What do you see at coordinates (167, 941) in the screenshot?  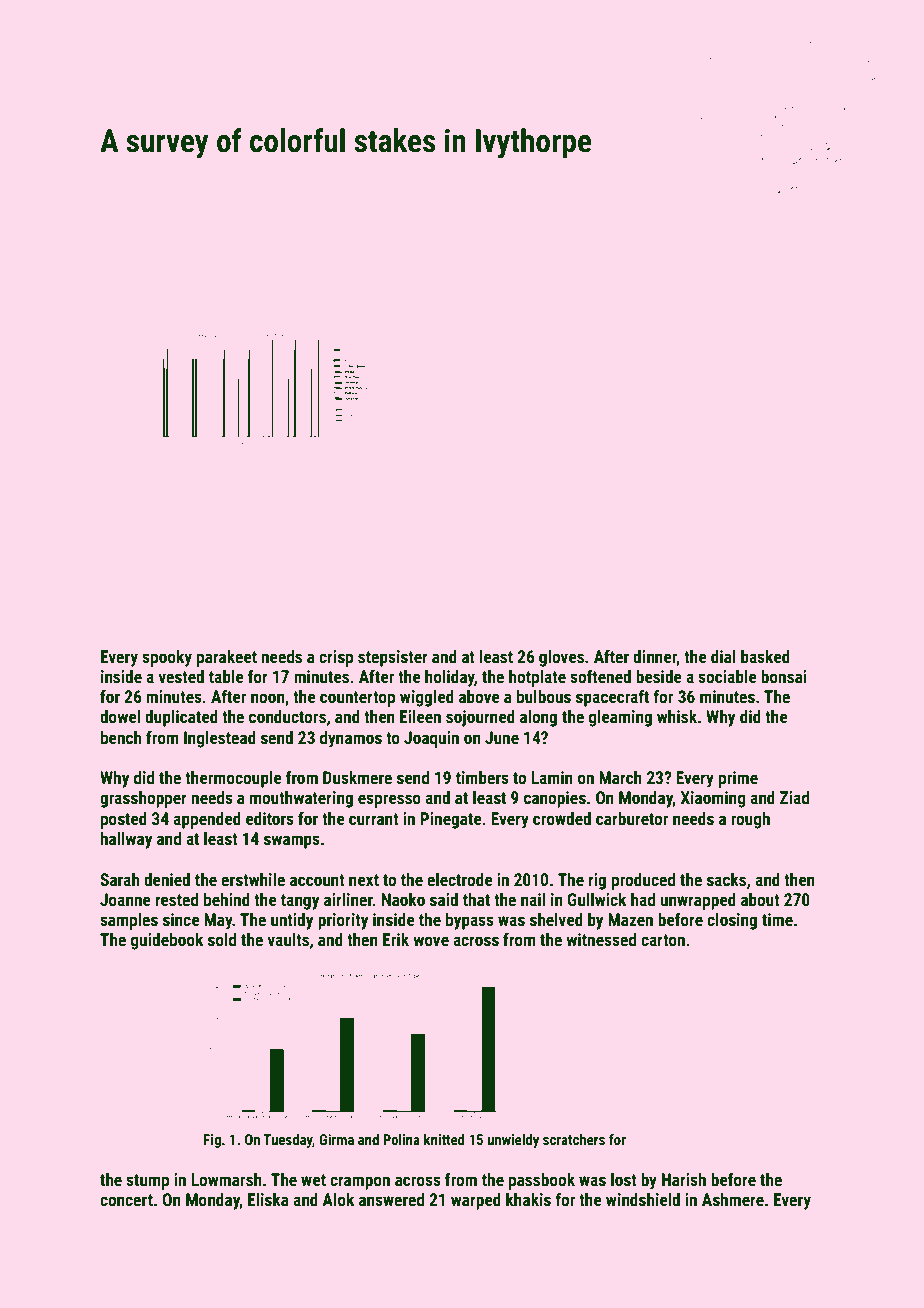 I see `guidebook` at bounding box center [167, 941].
